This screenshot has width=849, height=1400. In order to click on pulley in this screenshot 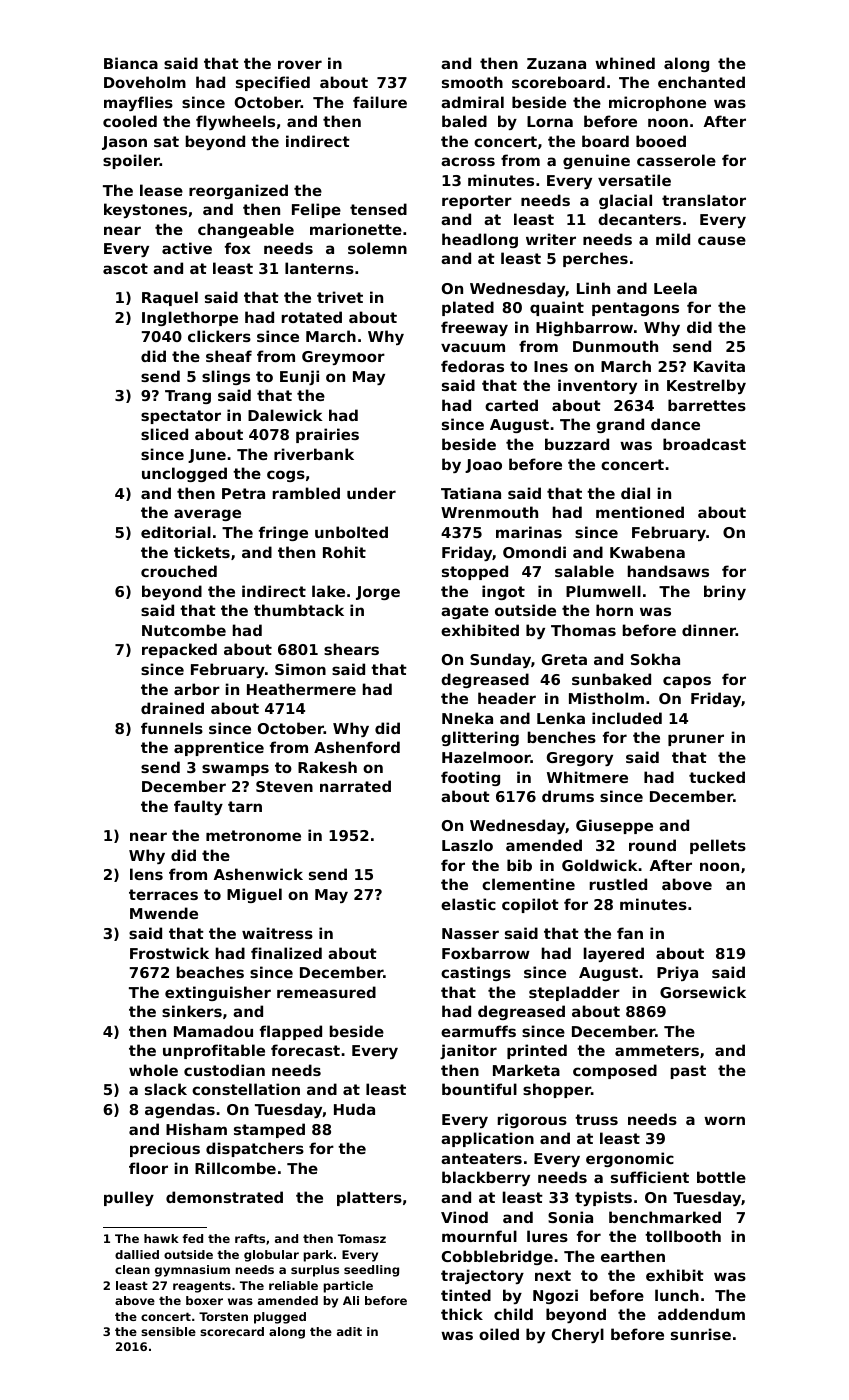, I will do `click(129, 1198)`.
